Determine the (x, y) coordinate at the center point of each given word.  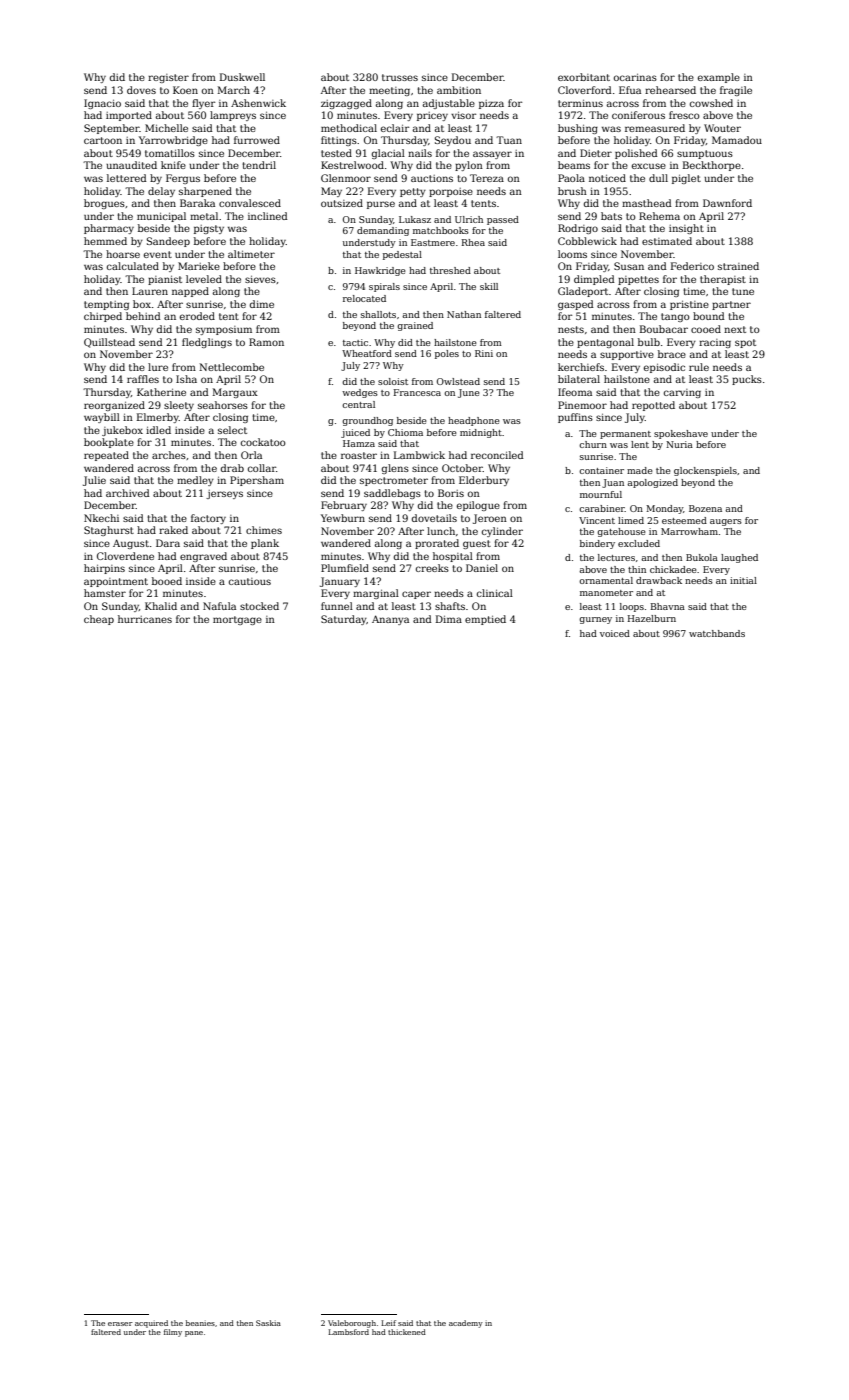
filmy (173, 1333)
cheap (99, 620)
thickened (407, 1332)
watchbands (717, 633)
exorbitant (584, 77)
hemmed (105, 241)
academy (466, 1324)
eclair (395, 128)
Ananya (390, 620)
